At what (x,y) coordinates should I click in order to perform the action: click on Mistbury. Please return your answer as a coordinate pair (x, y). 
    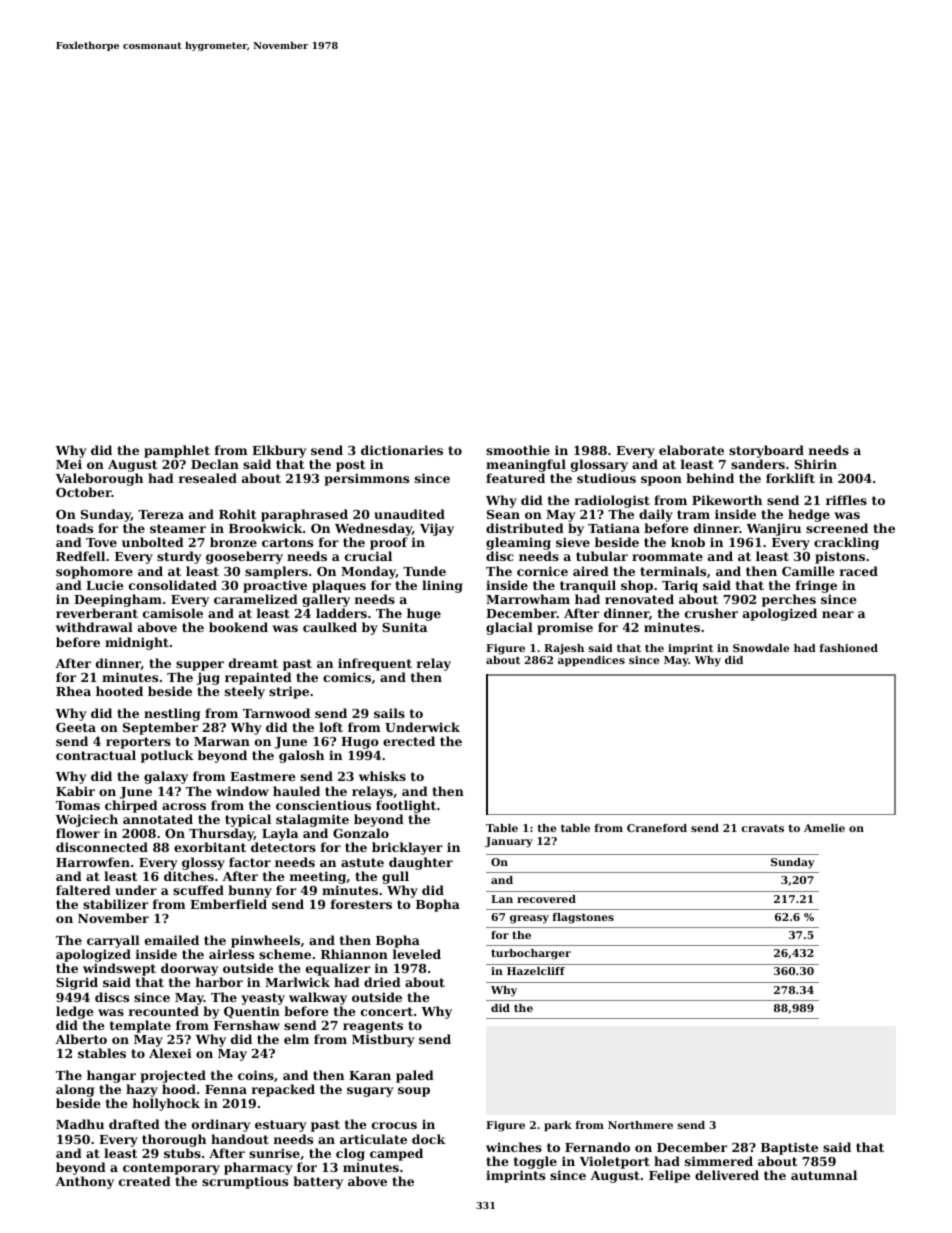
    Looking at the image, I should click on (383, 1040).
